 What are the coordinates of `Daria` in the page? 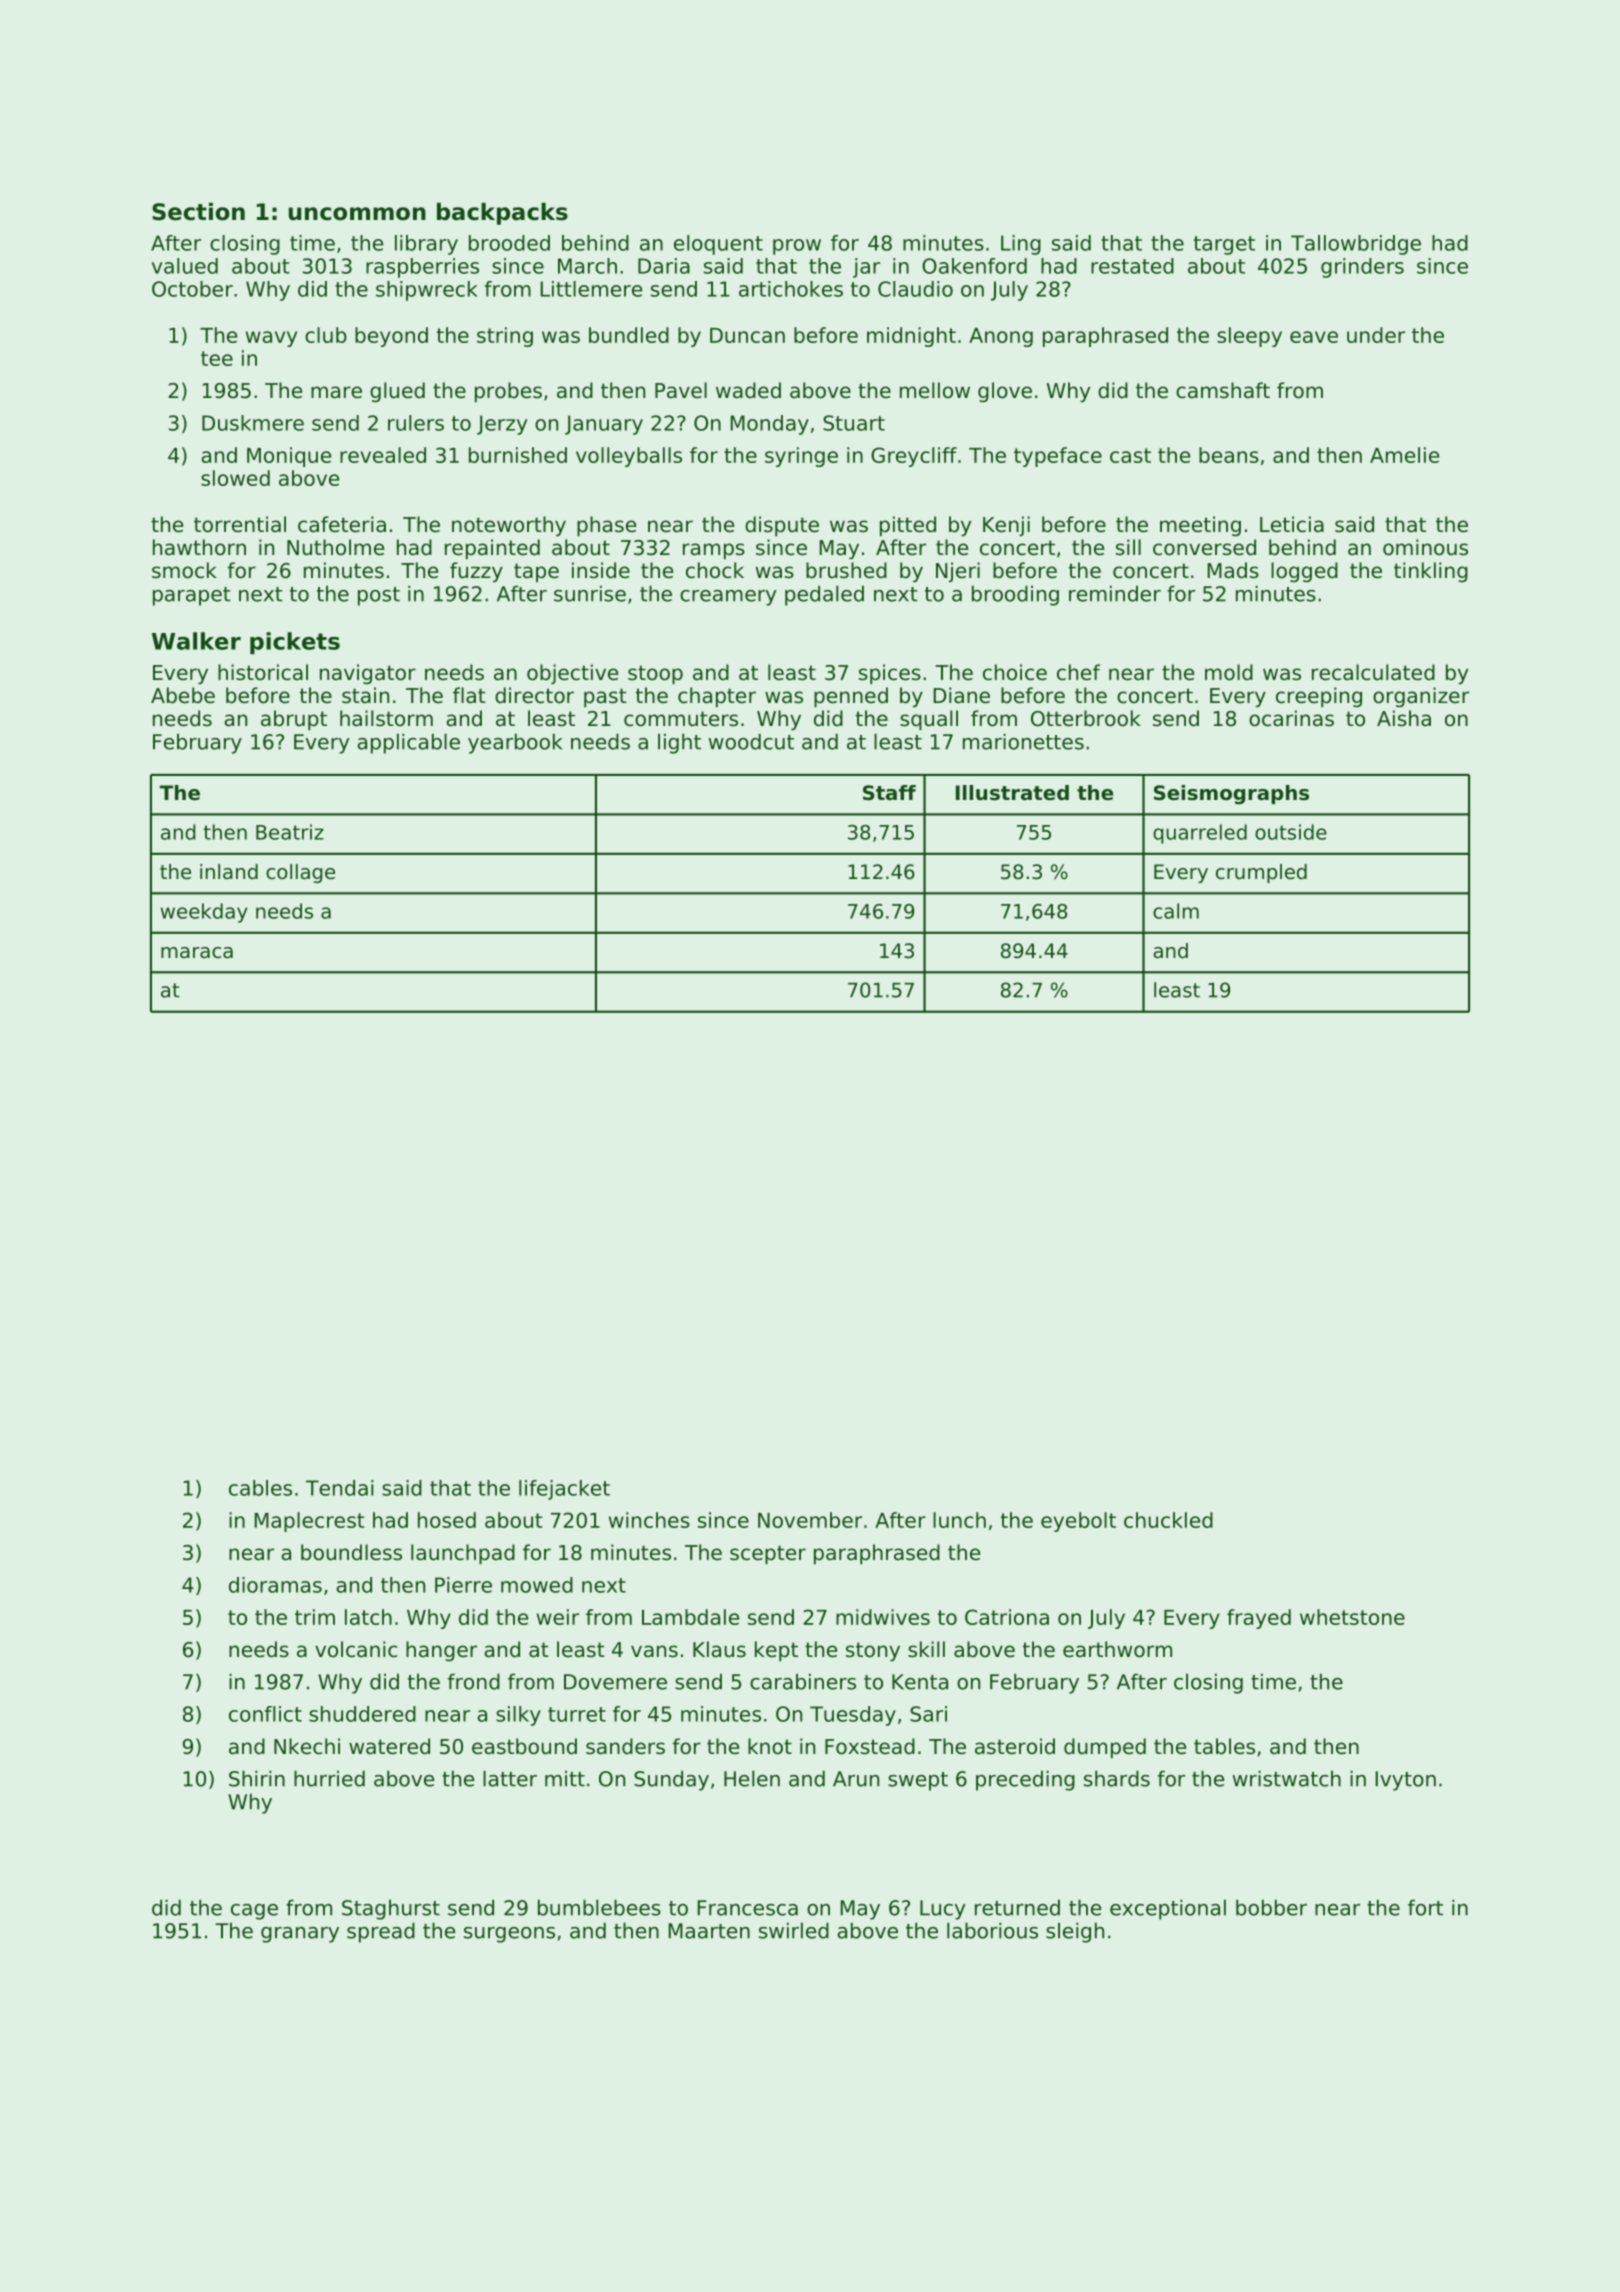 It's located at (664, 266).
